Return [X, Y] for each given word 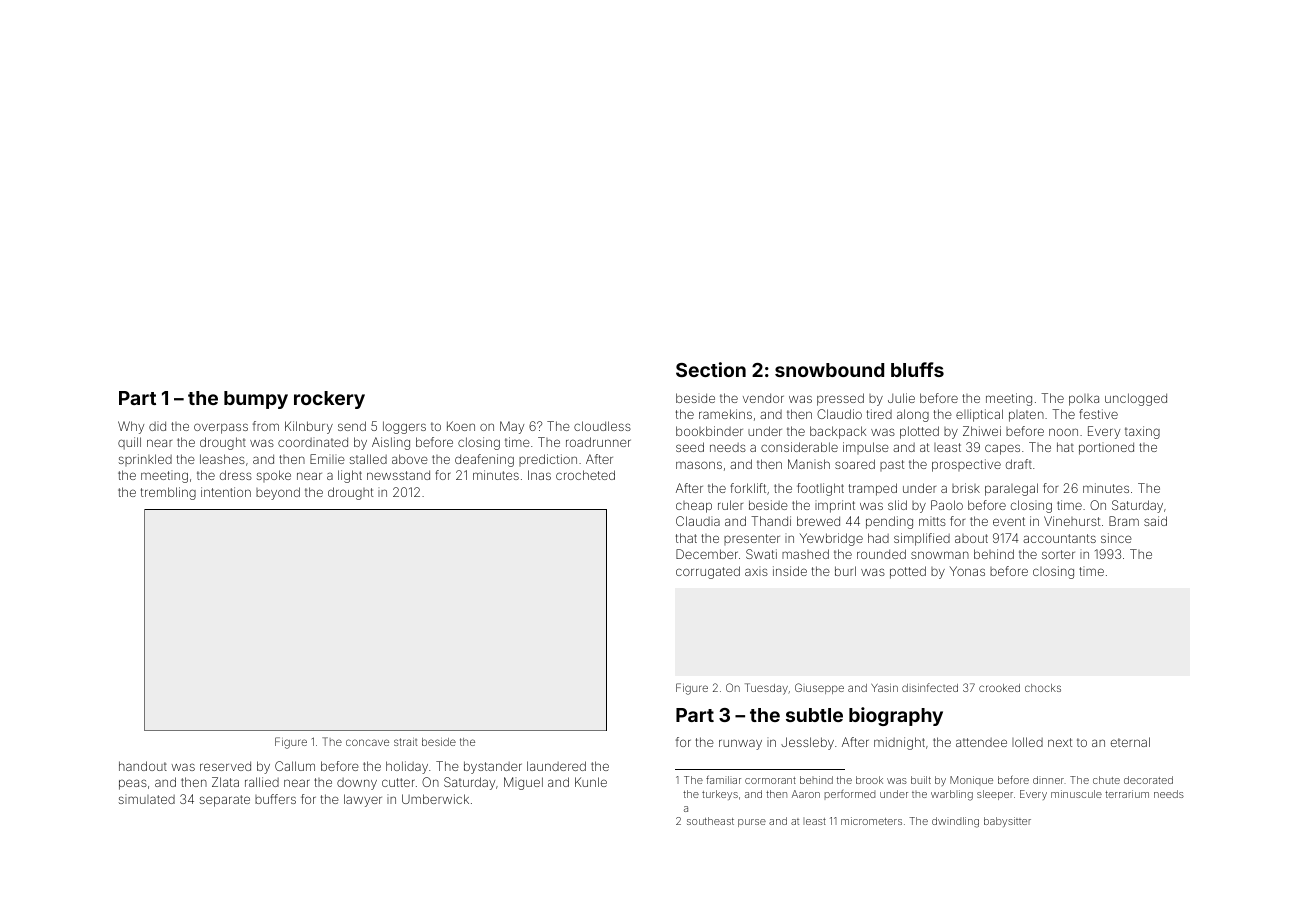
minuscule [1076, 794]
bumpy [256, 400]
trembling [168, 493]
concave [367, 742]
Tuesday [766, 689]
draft [1019, 464]
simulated [147, 799]
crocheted [585, 475]
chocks [1043, 688]
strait [405, 742]
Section [711, 369]
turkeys [720, 795]
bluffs [917, 369]
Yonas [967, 571]
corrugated [708, 572]
